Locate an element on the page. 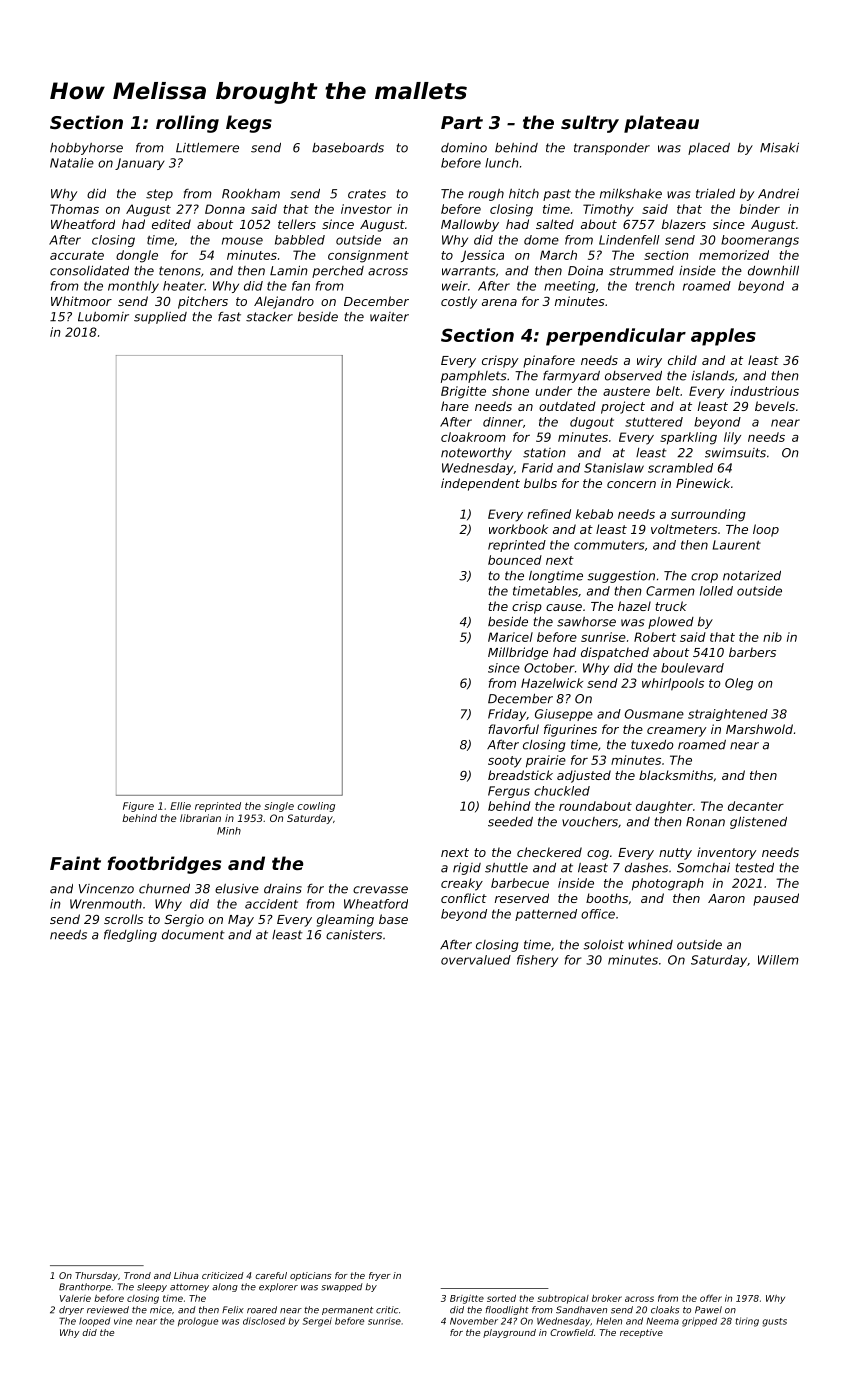  offer is located at coordinates (711, 1298).
